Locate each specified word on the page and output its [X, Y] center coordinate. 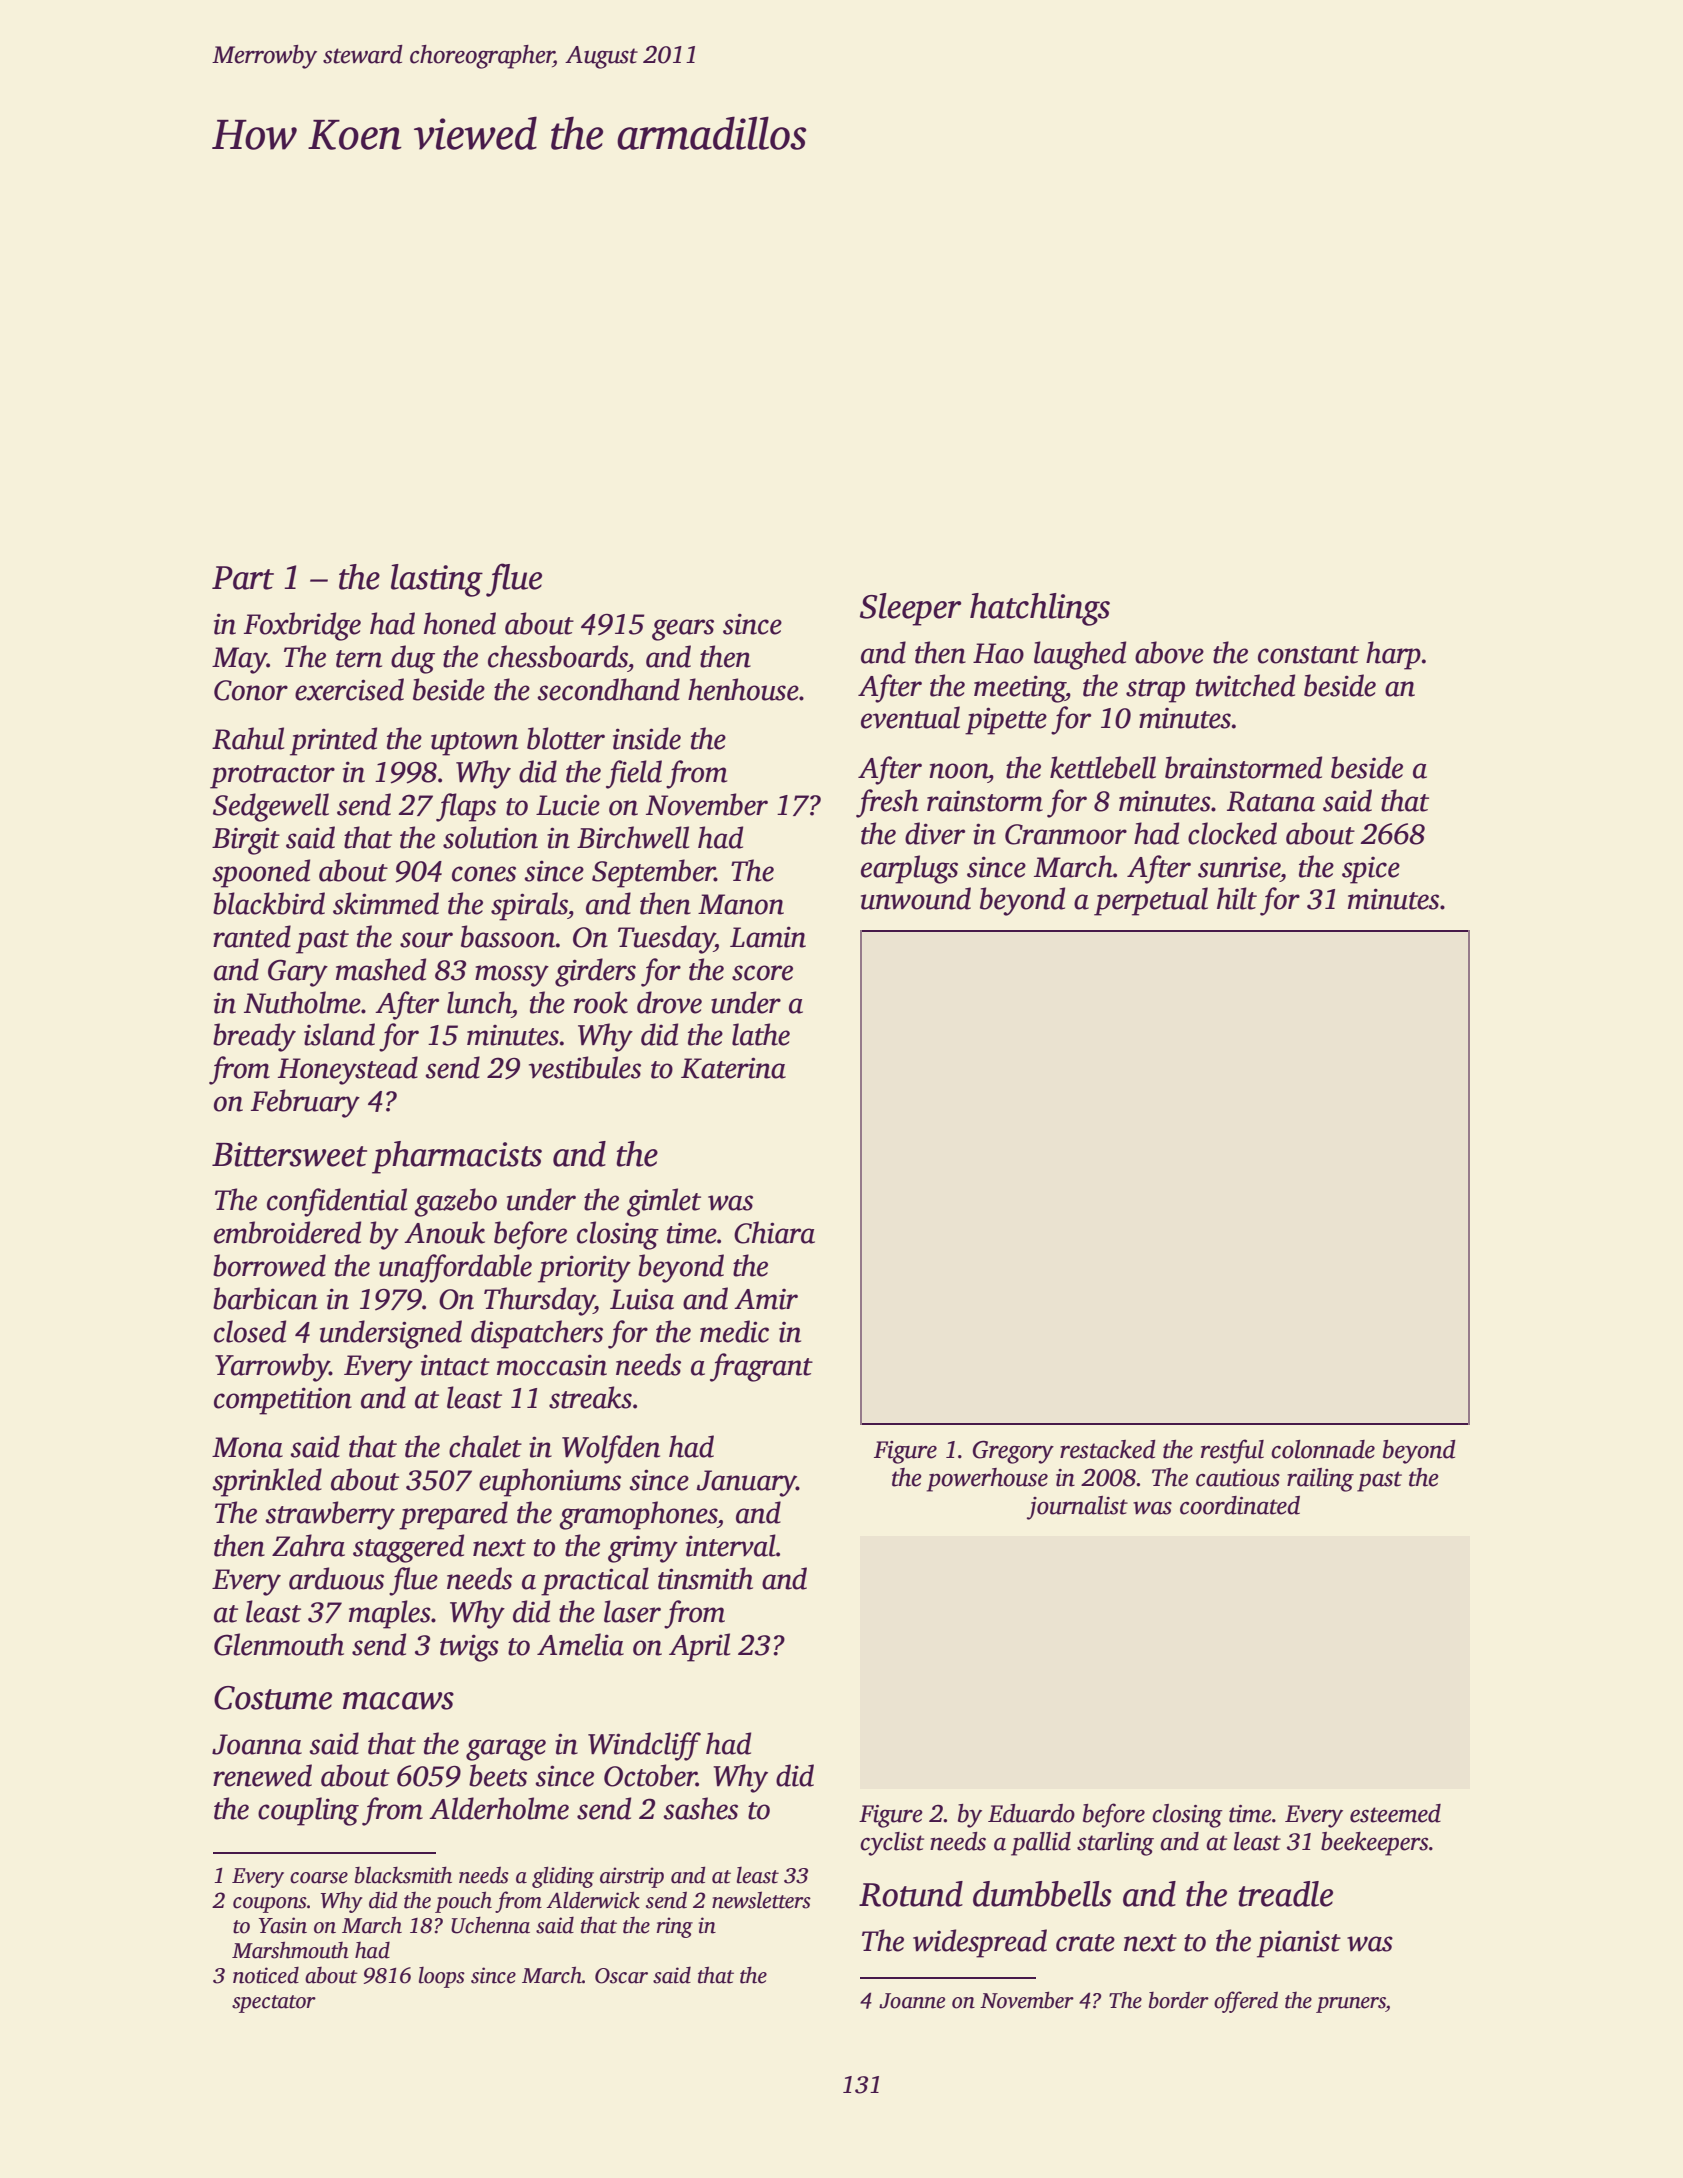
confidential [337, 1202]
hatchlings [1040, 609]
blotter [566, 738]
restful [1232, 1451]
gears [683, 630]
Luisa [642, 1299]
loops [442, 1977]
